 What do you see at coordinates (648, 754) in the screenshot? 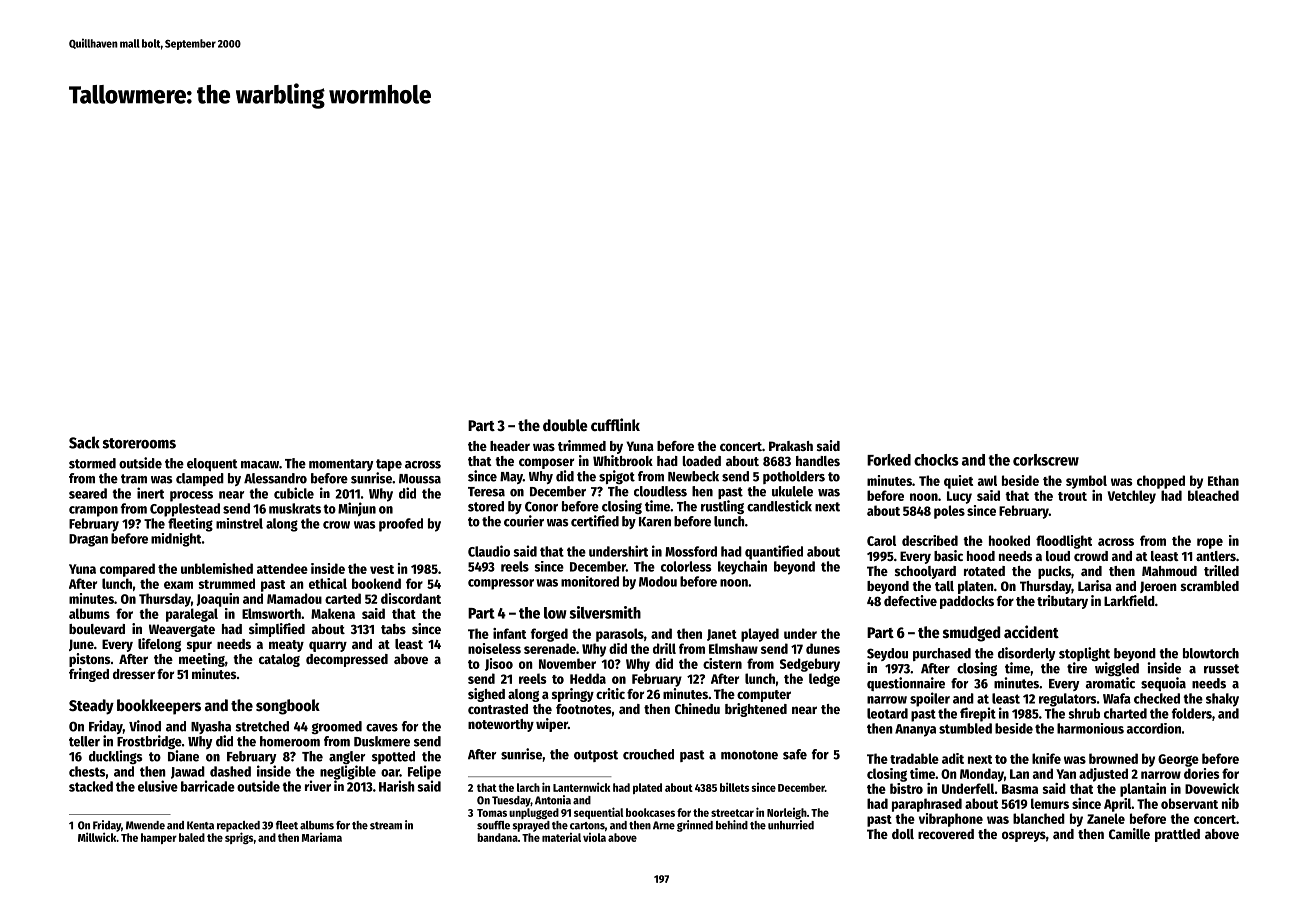
I see `crouched` at bounding box center [648, 754].
